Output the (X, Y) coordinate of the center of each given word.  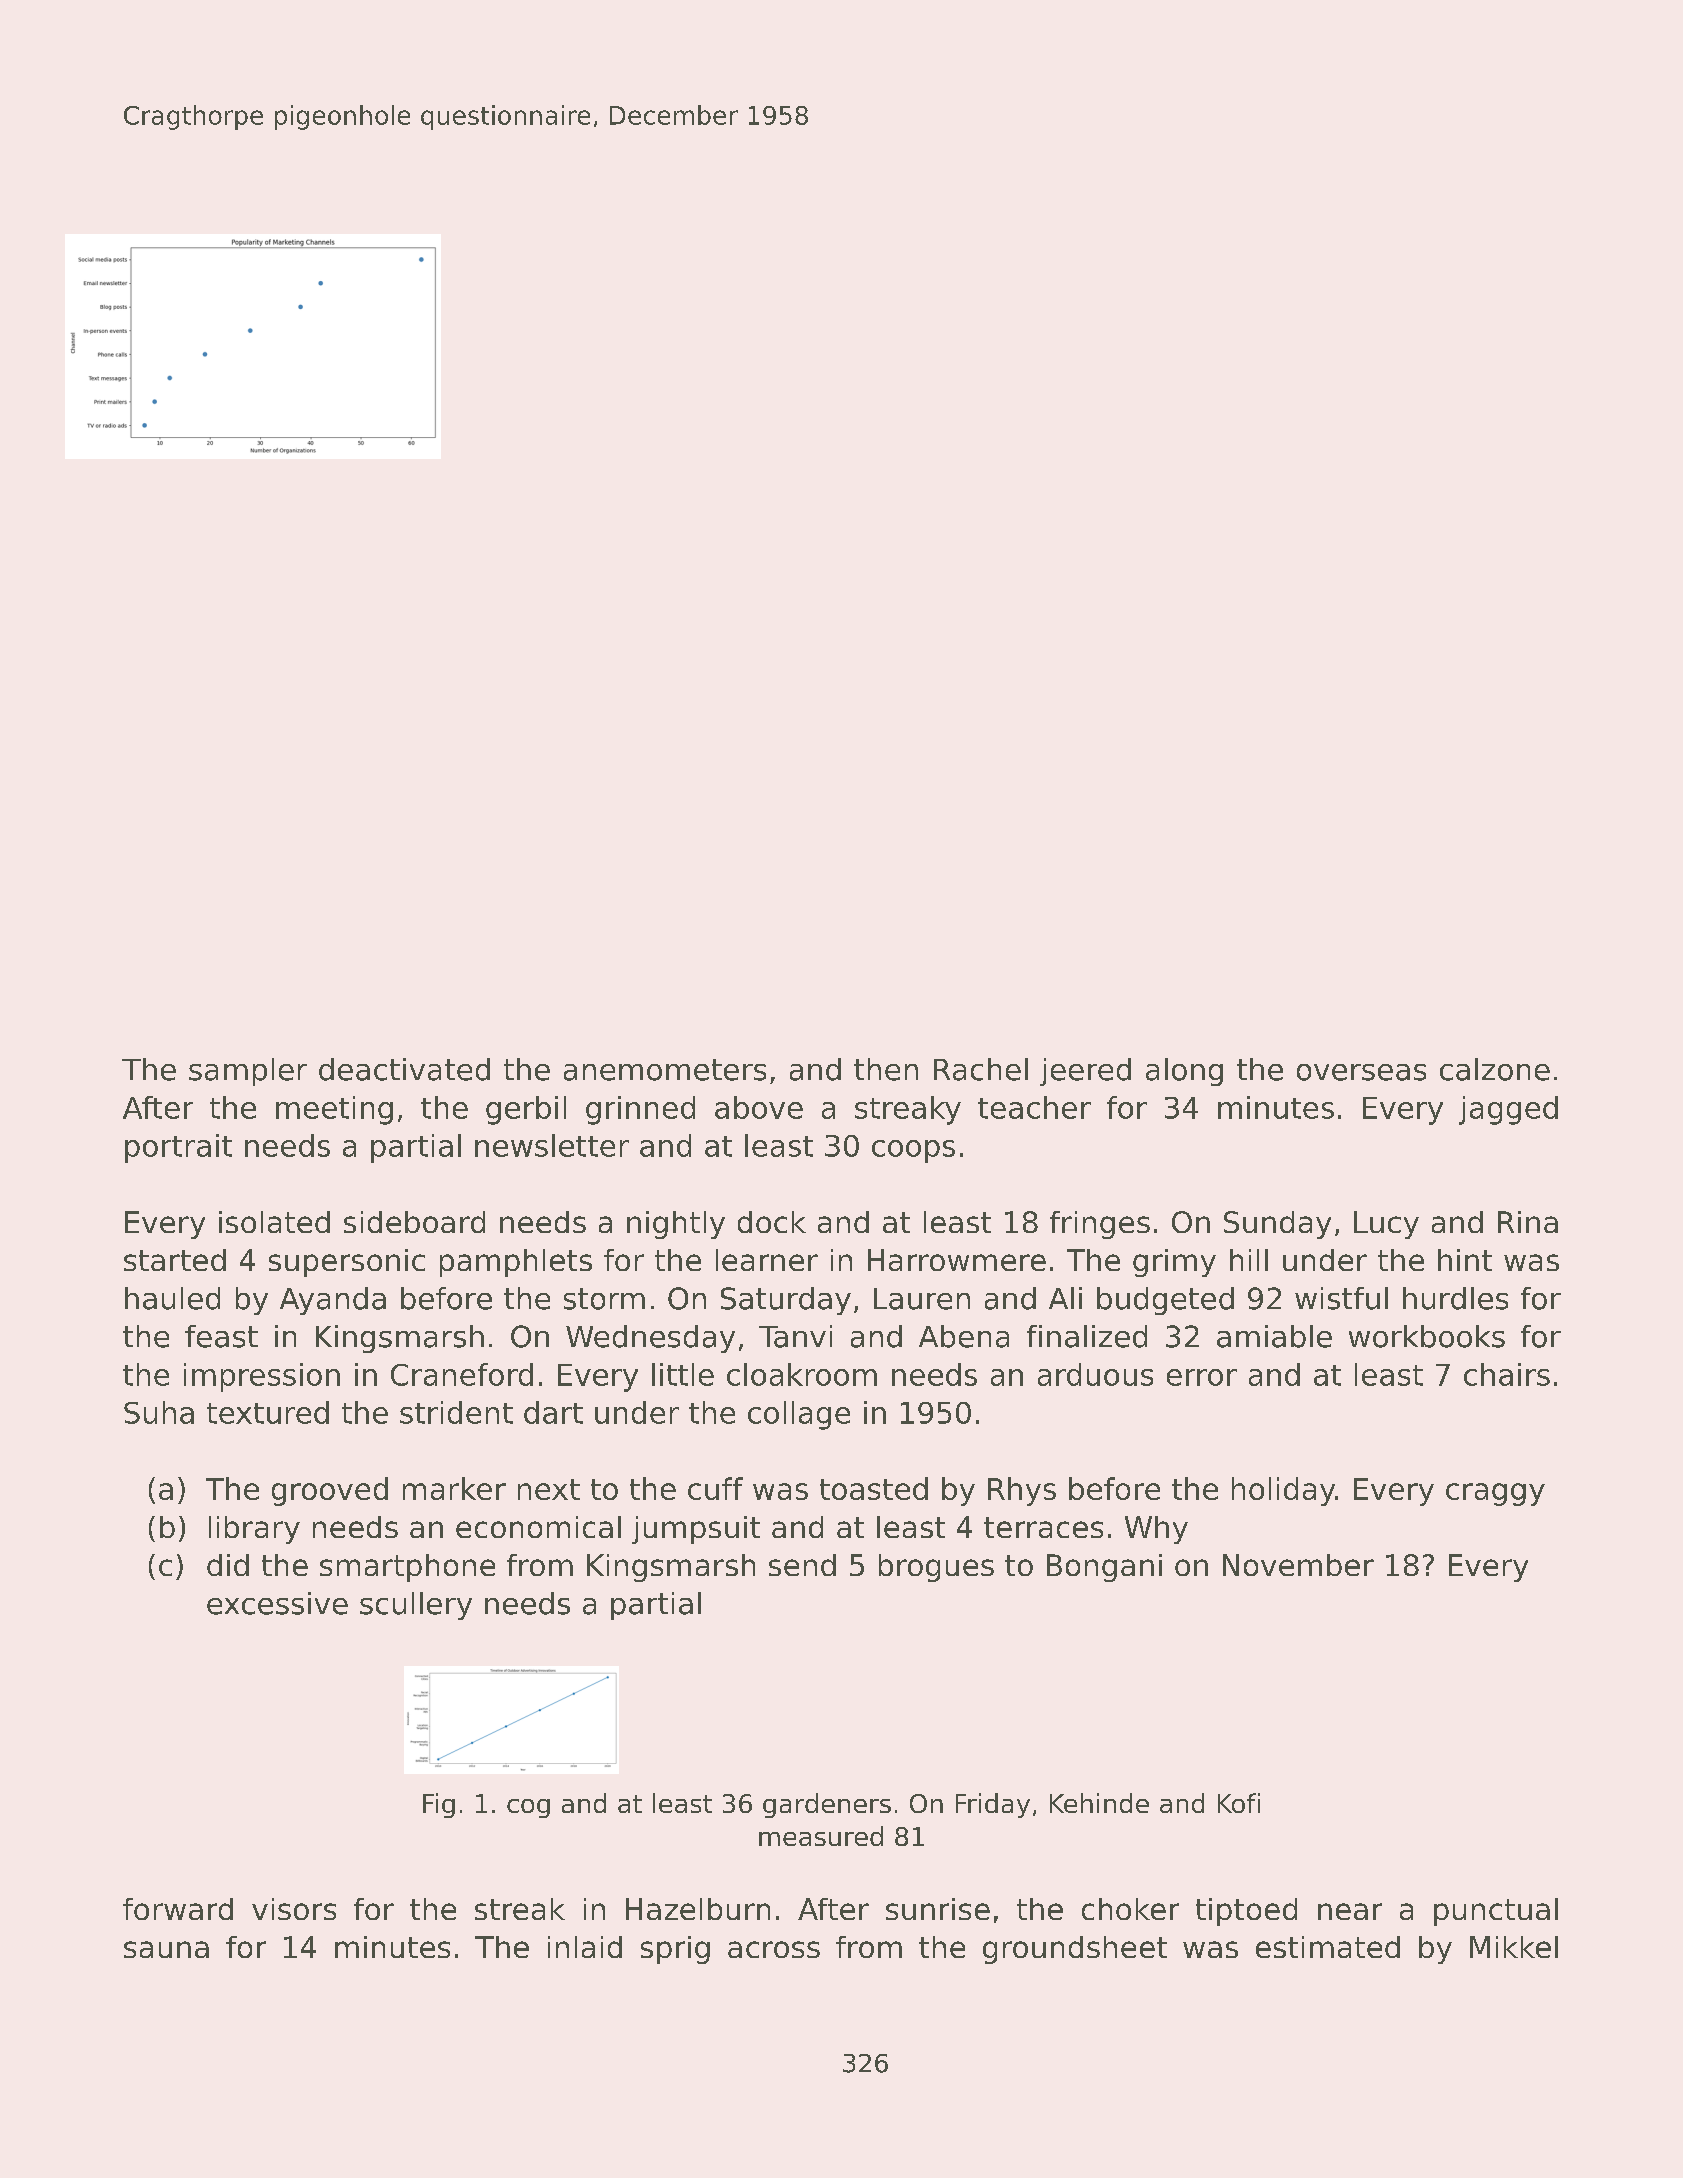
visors (294, 1909)
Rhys (1022, 1491)
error (1202, 1377)
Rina (1528, 1222)
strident (456, 1412)
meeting (334, 1110)
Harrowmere (957, 1260)
